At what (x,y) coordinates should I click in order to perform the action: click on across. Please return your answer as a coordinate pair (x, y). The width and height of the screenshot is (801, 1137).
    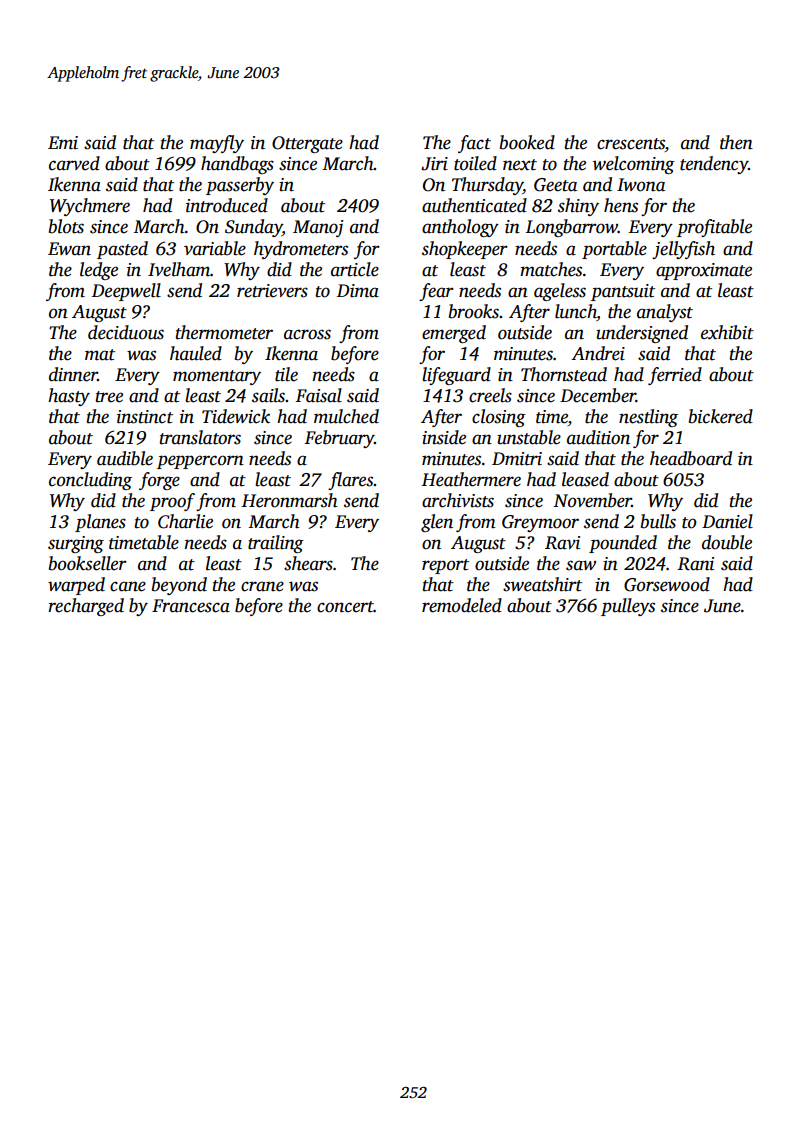
    Looking at the image, I should click on (307, 334).
